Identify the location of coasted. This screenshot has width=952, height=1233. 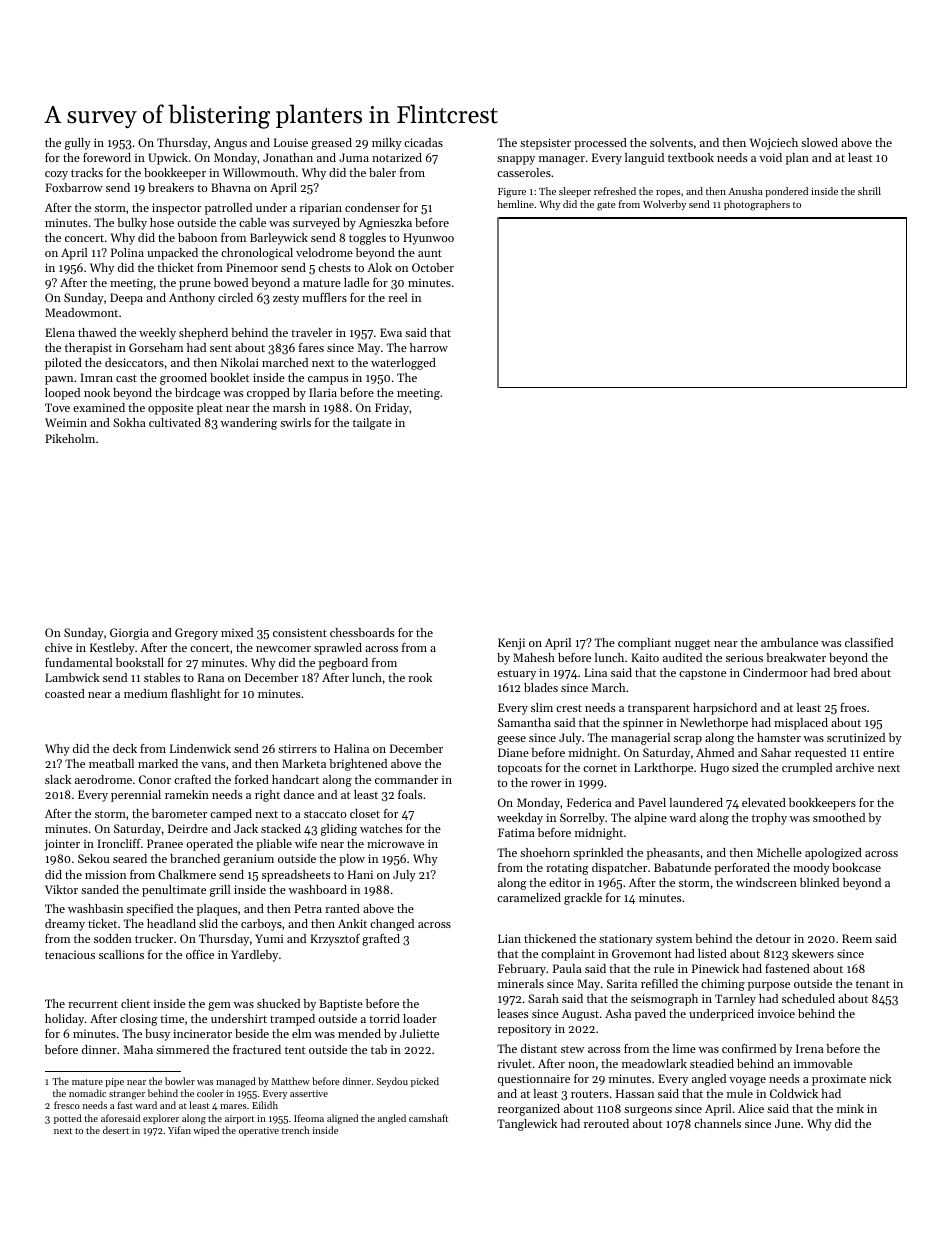
(65, 693).
